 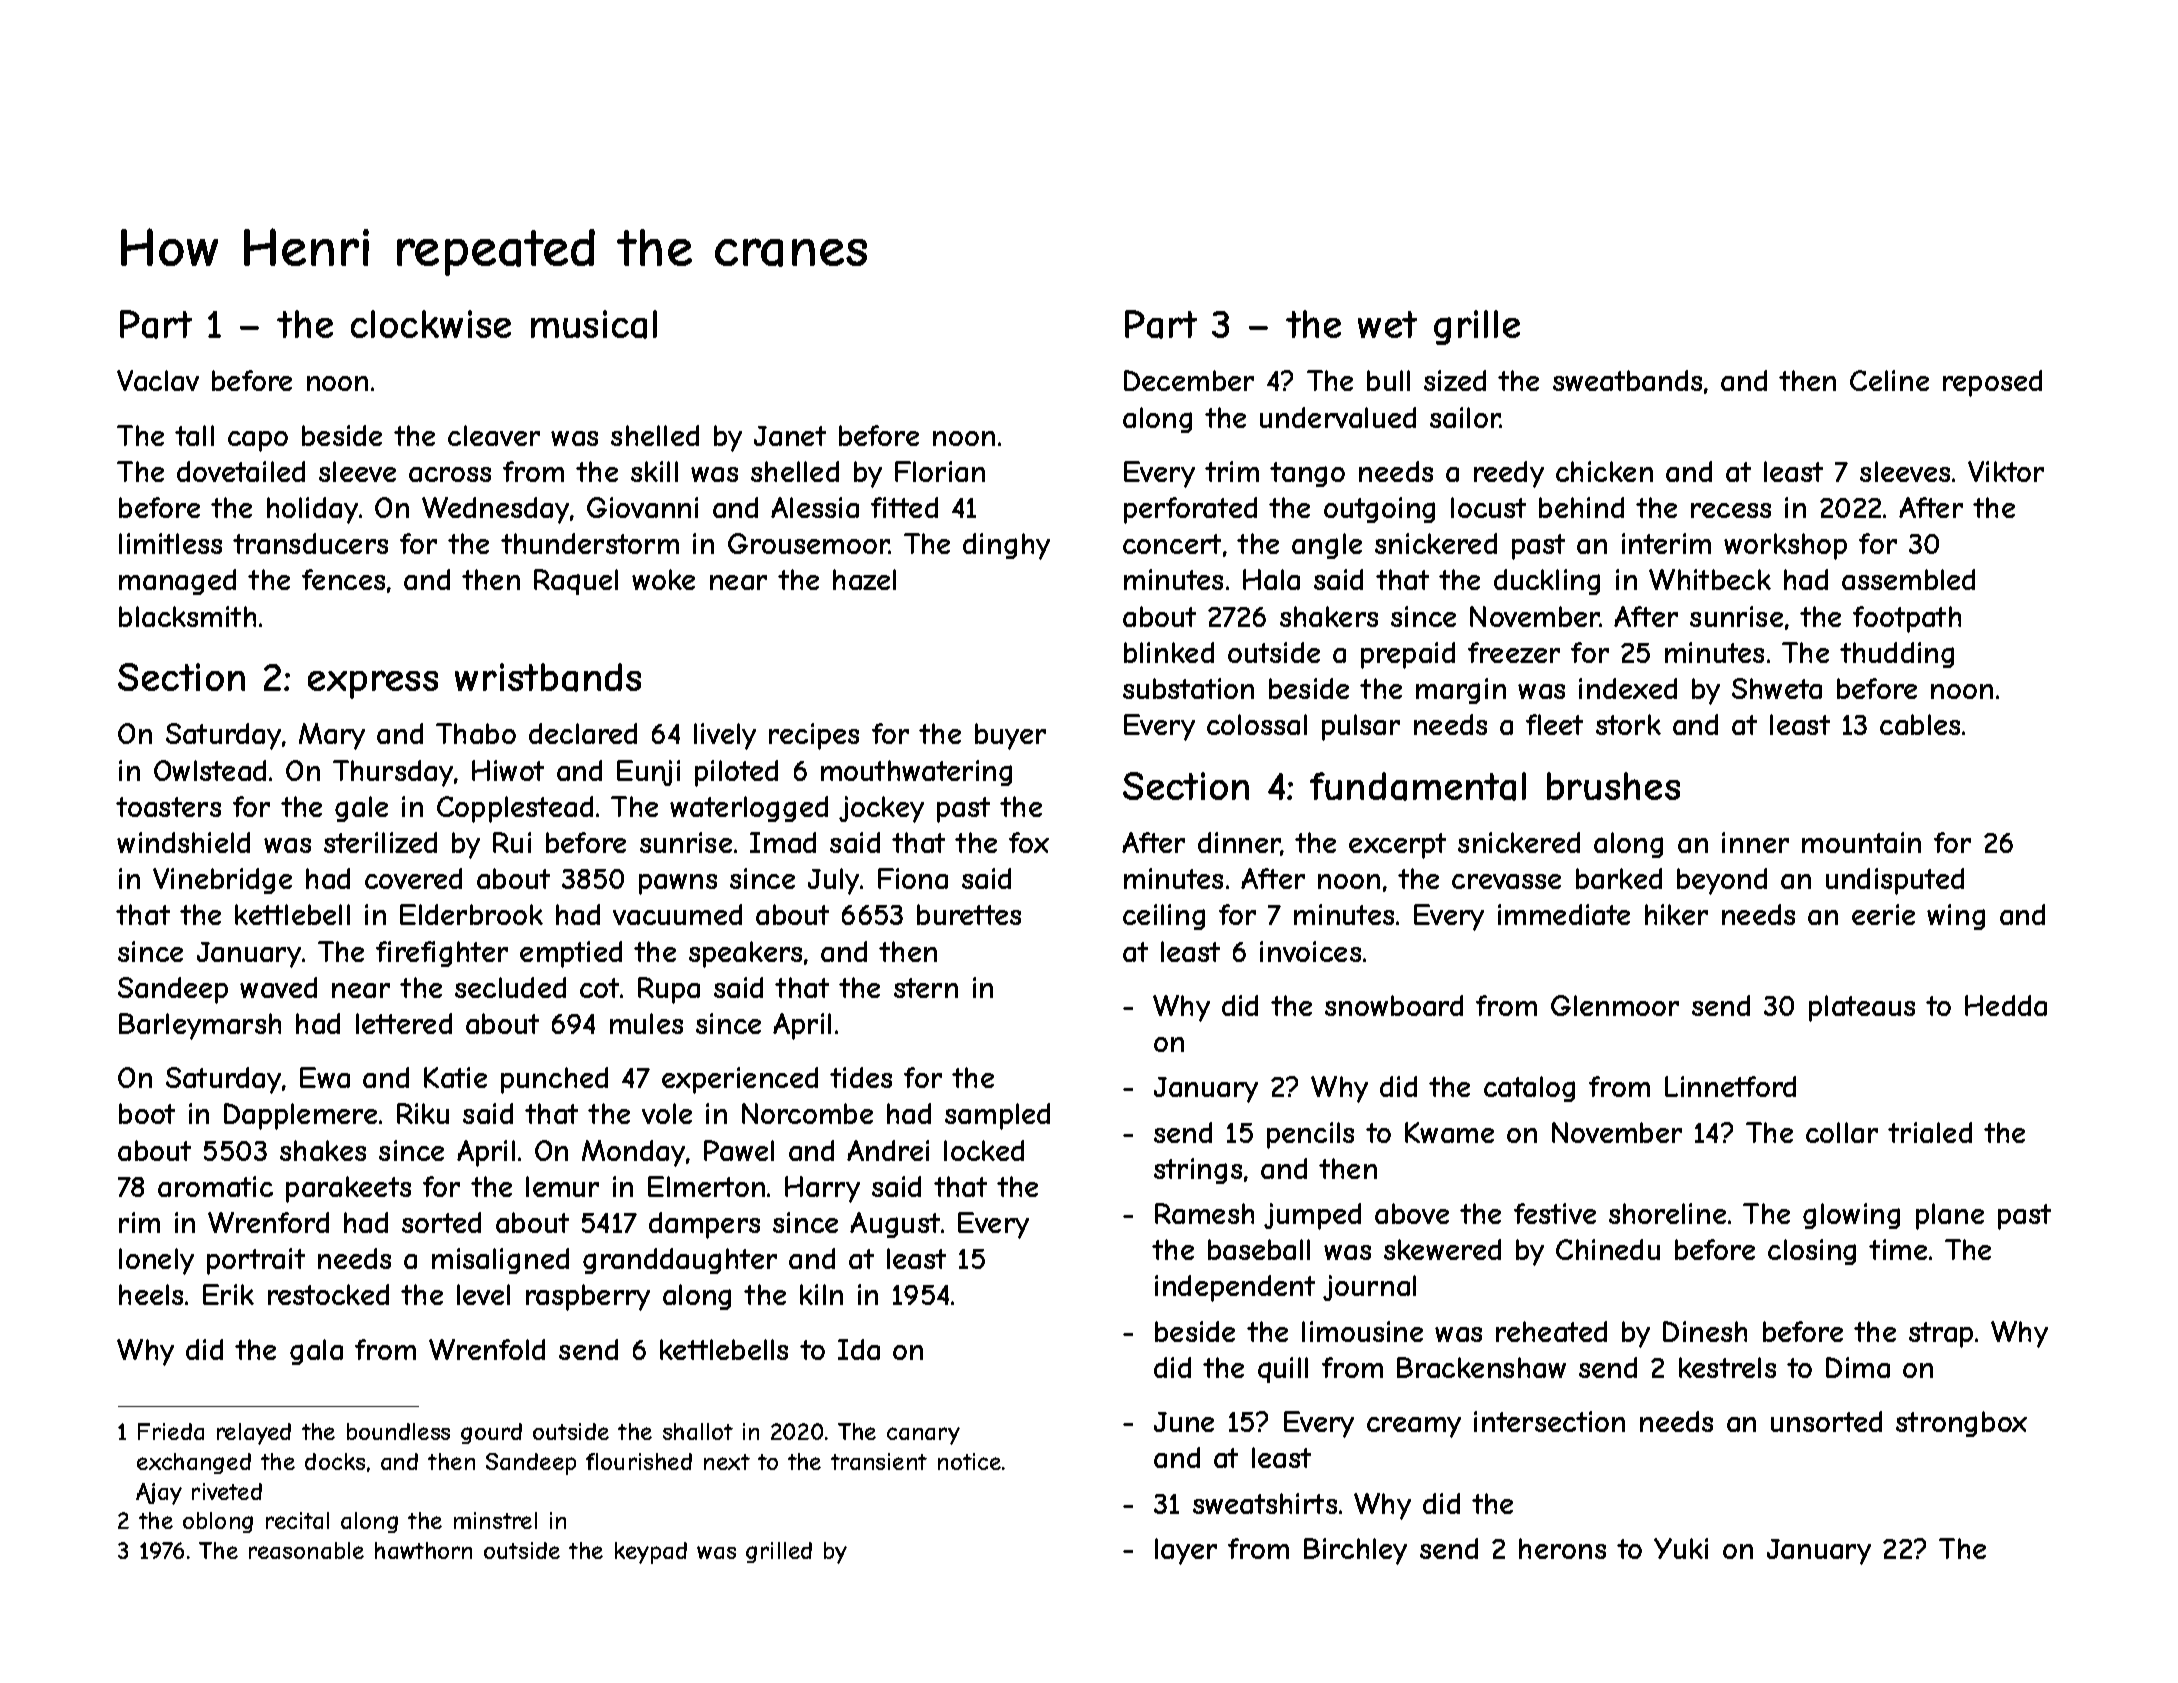 I want to click on quill, so click(x=1283, y=1370).
